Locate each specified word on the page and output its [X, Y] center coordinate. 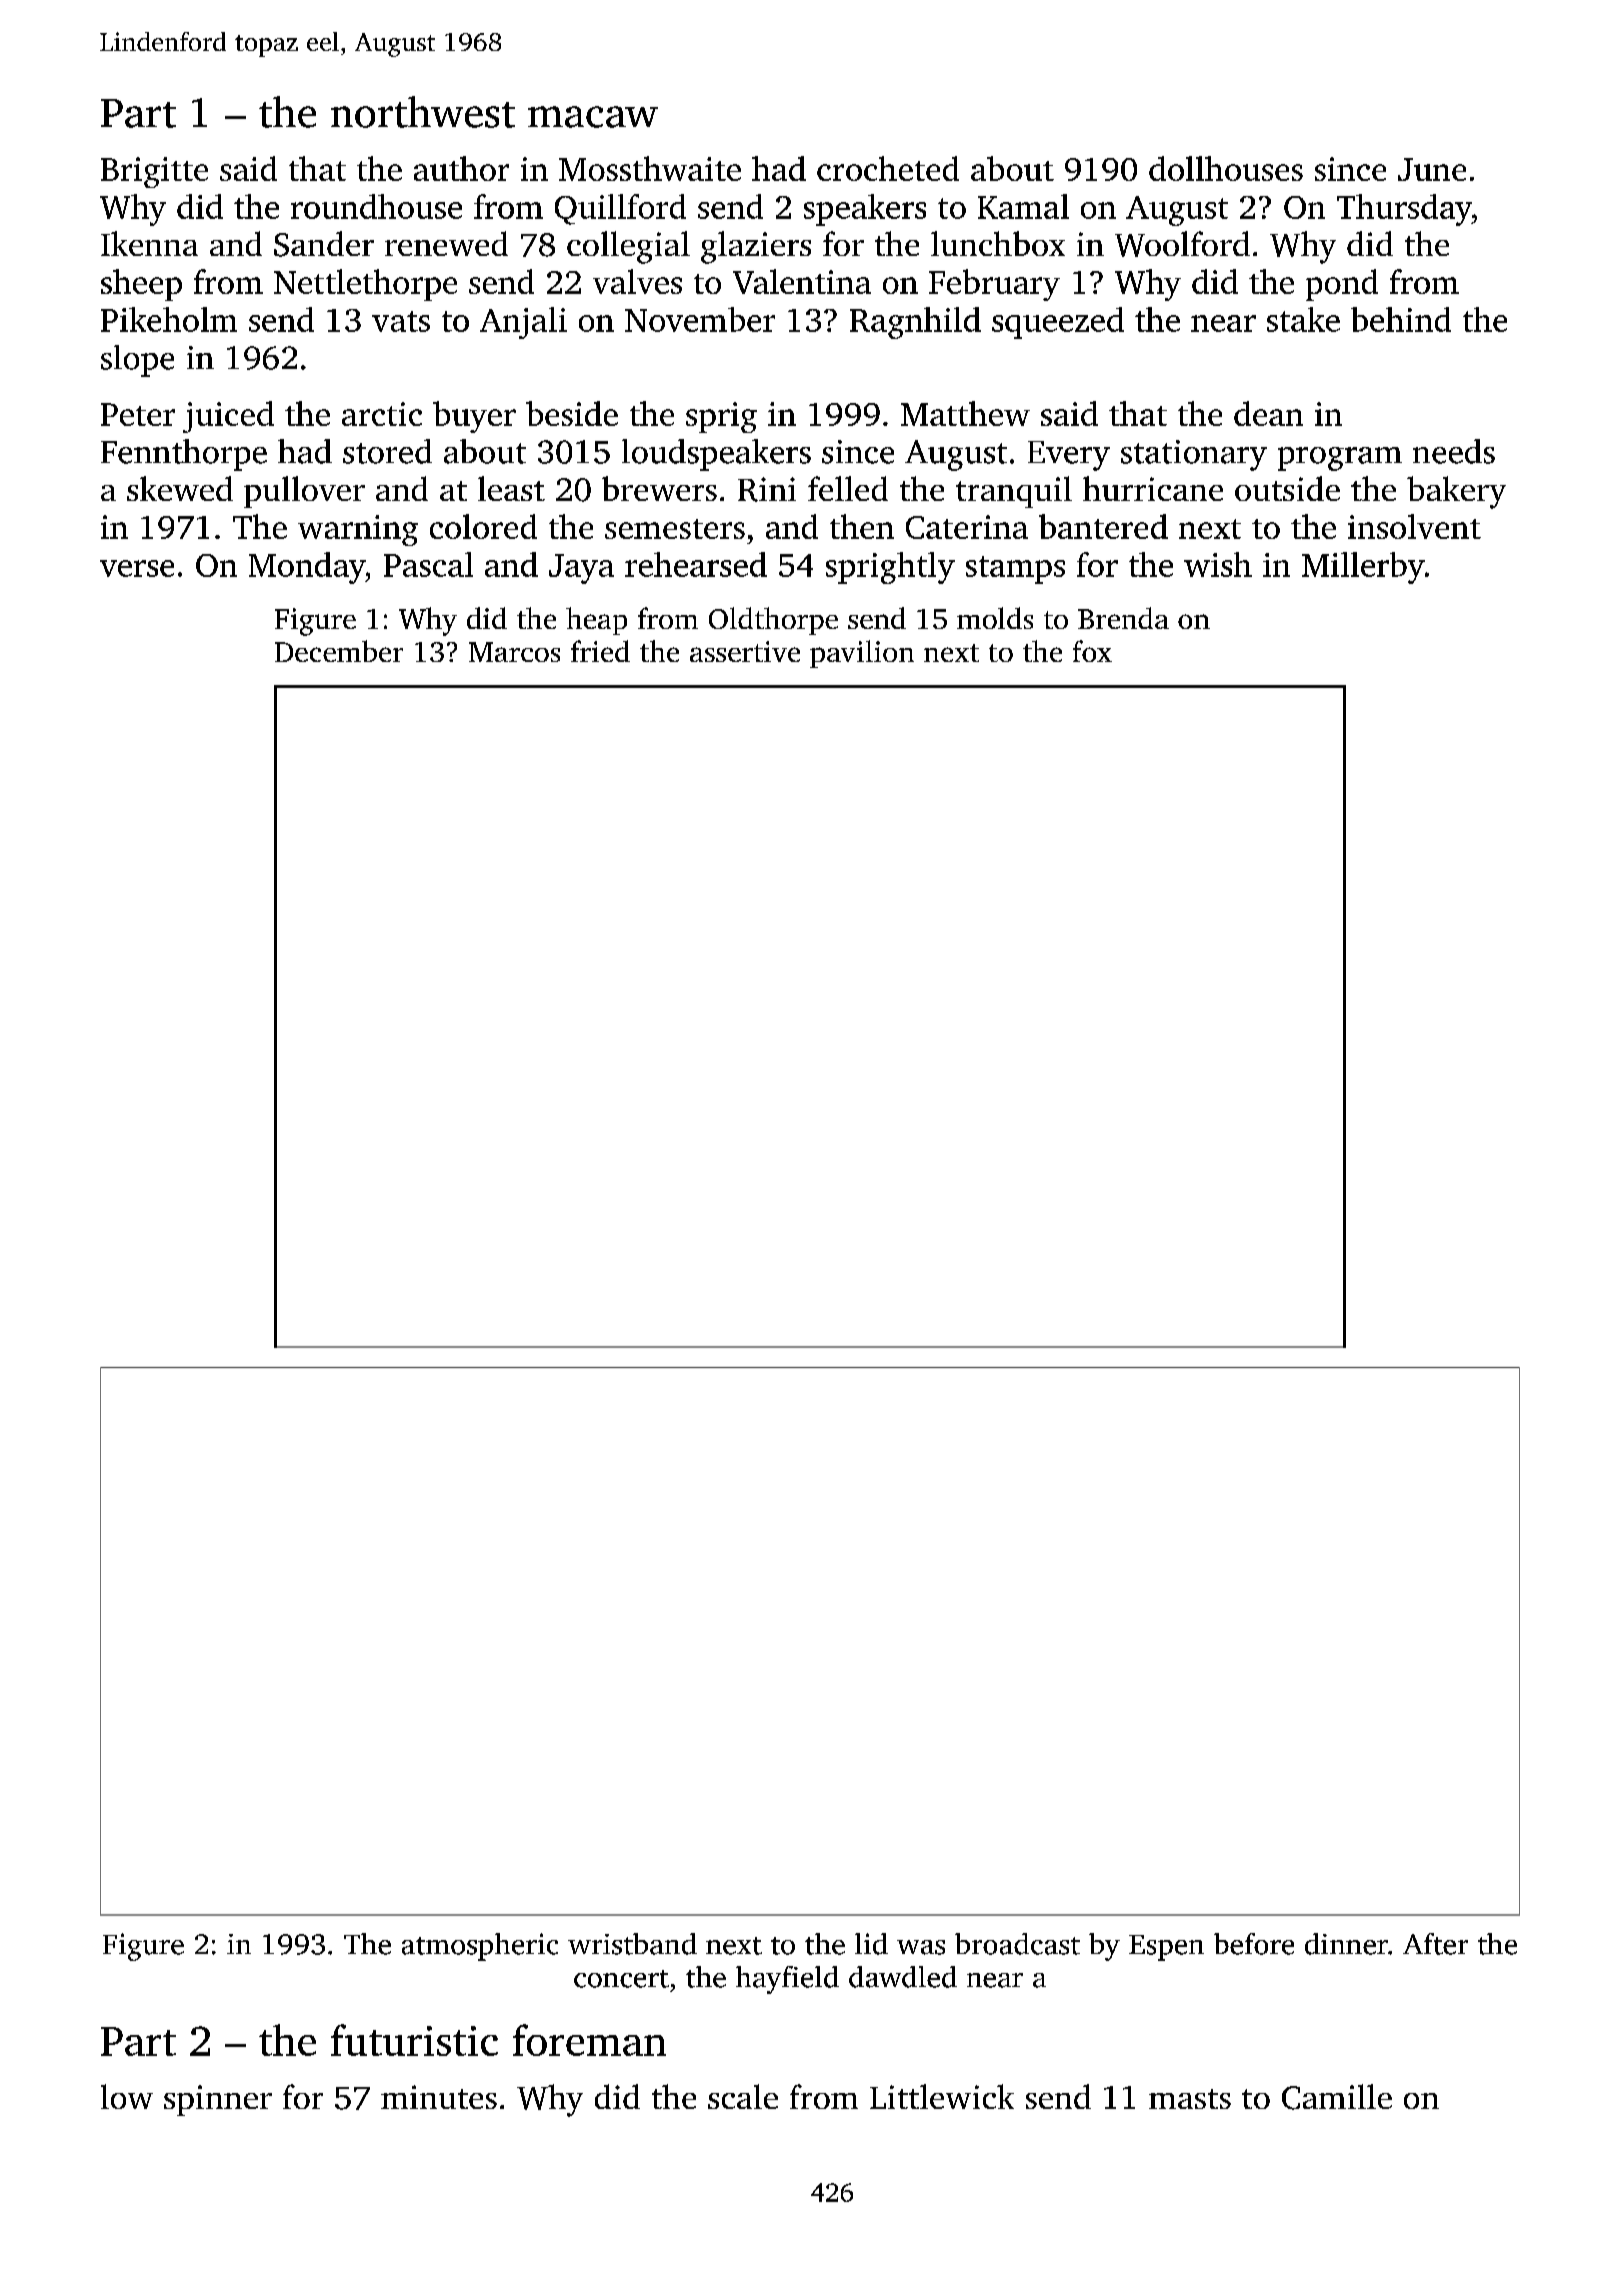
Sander [324, 244]
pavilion [862, 654]
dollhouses [1226, 168]
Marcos [514, 652]
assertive [745, 651]
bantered [1103, 526]
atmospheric [480, 1947]
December [339, 651]
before [1254, 1944]
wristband [632, 1944]
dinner [1346, 1944]
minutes [439, 2097]
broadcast [1017, 1944]
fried [600, 651]
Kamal [1023, 206]
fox [1092, 651]
